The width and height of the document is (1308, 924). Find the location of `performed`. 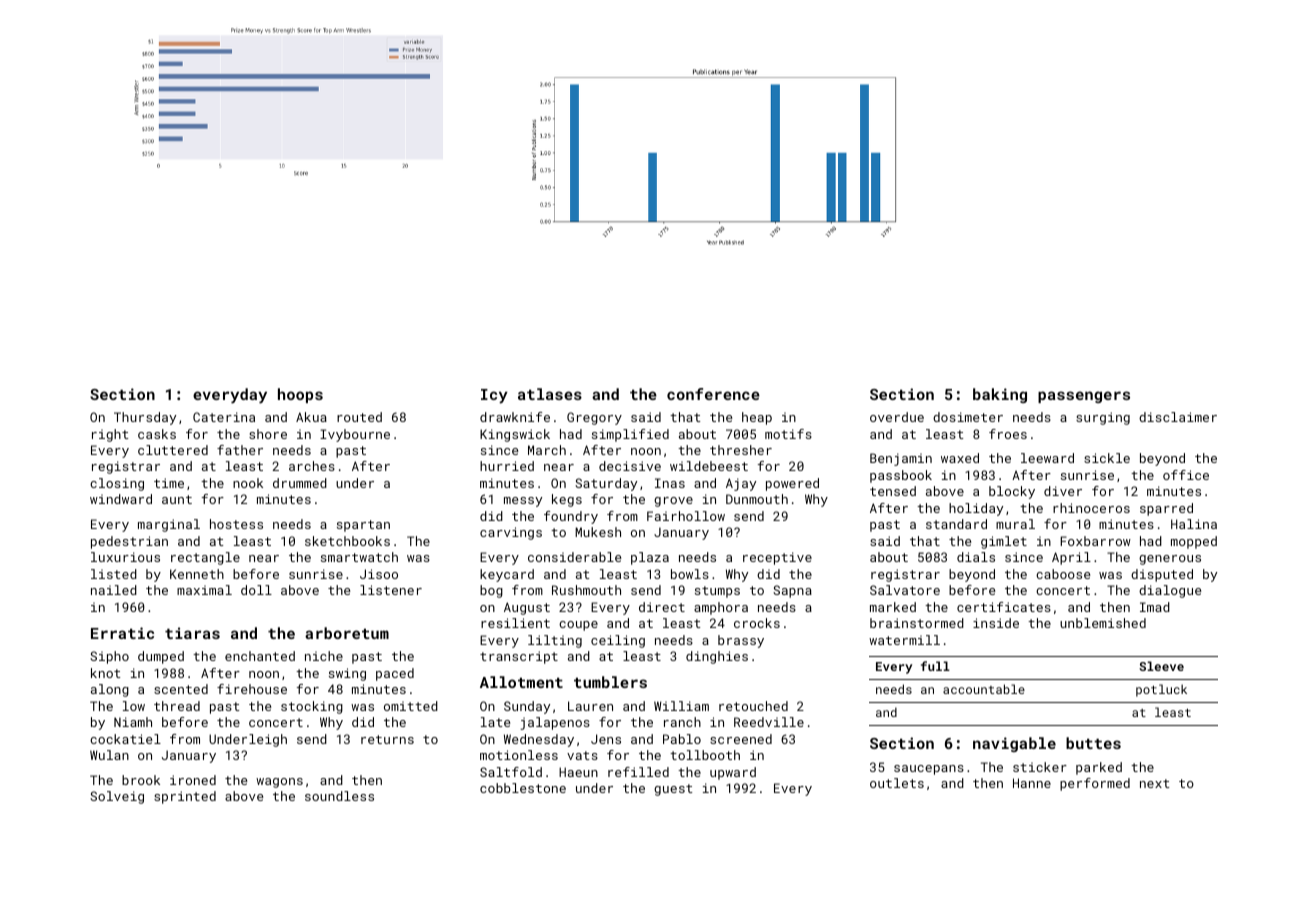

performed is located at coordinates (1095, 784).
